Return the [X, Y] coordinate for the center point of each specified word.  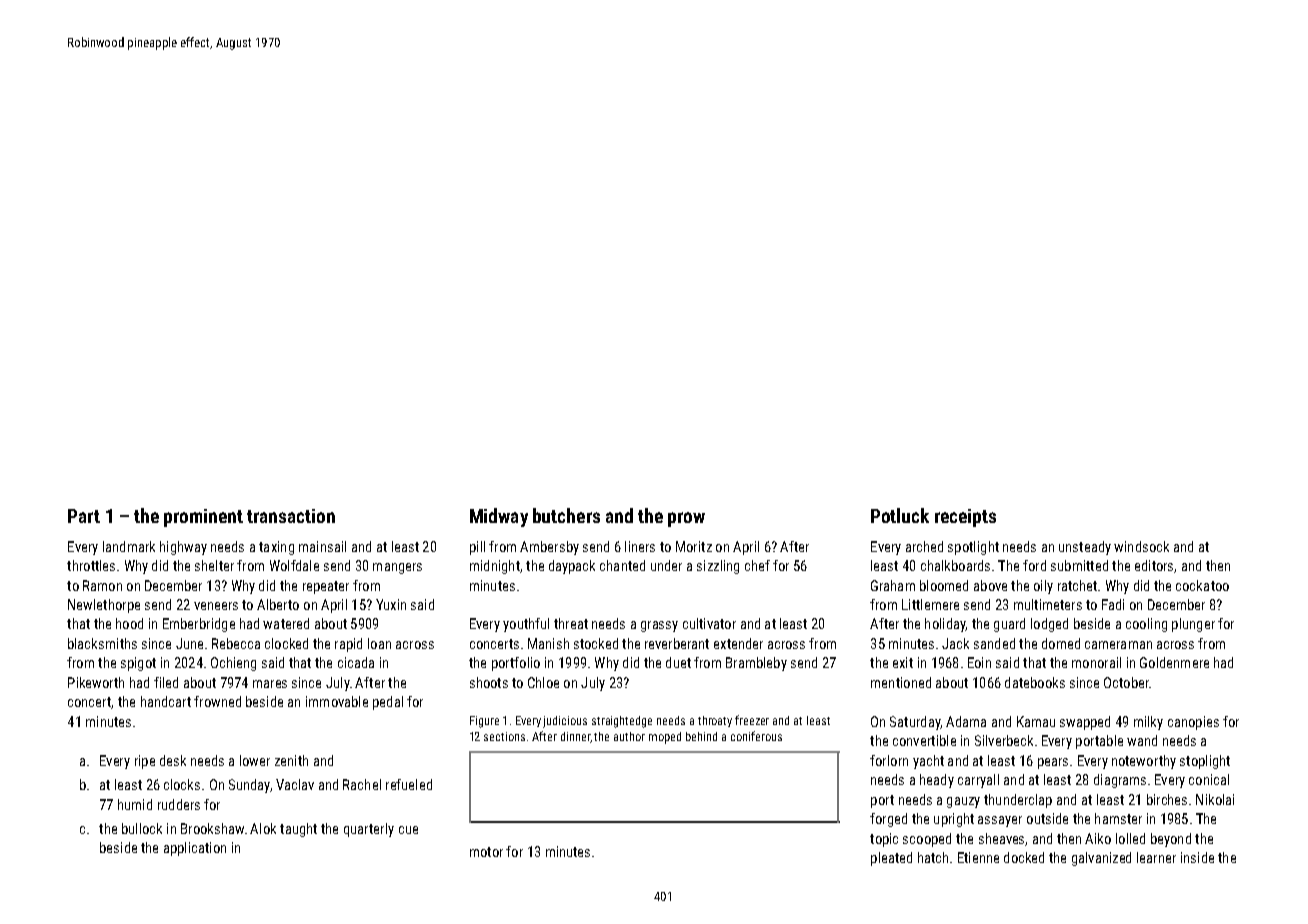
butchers [566, 515]
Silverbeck [1004, 740]
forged [888, 820]
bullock [142, 828]
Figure [484, 722]
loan [379, 643]
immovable [337, 701]
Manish [548, 643]
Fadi [1113, 604]
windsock [1141, 546]
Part [84, 516]
